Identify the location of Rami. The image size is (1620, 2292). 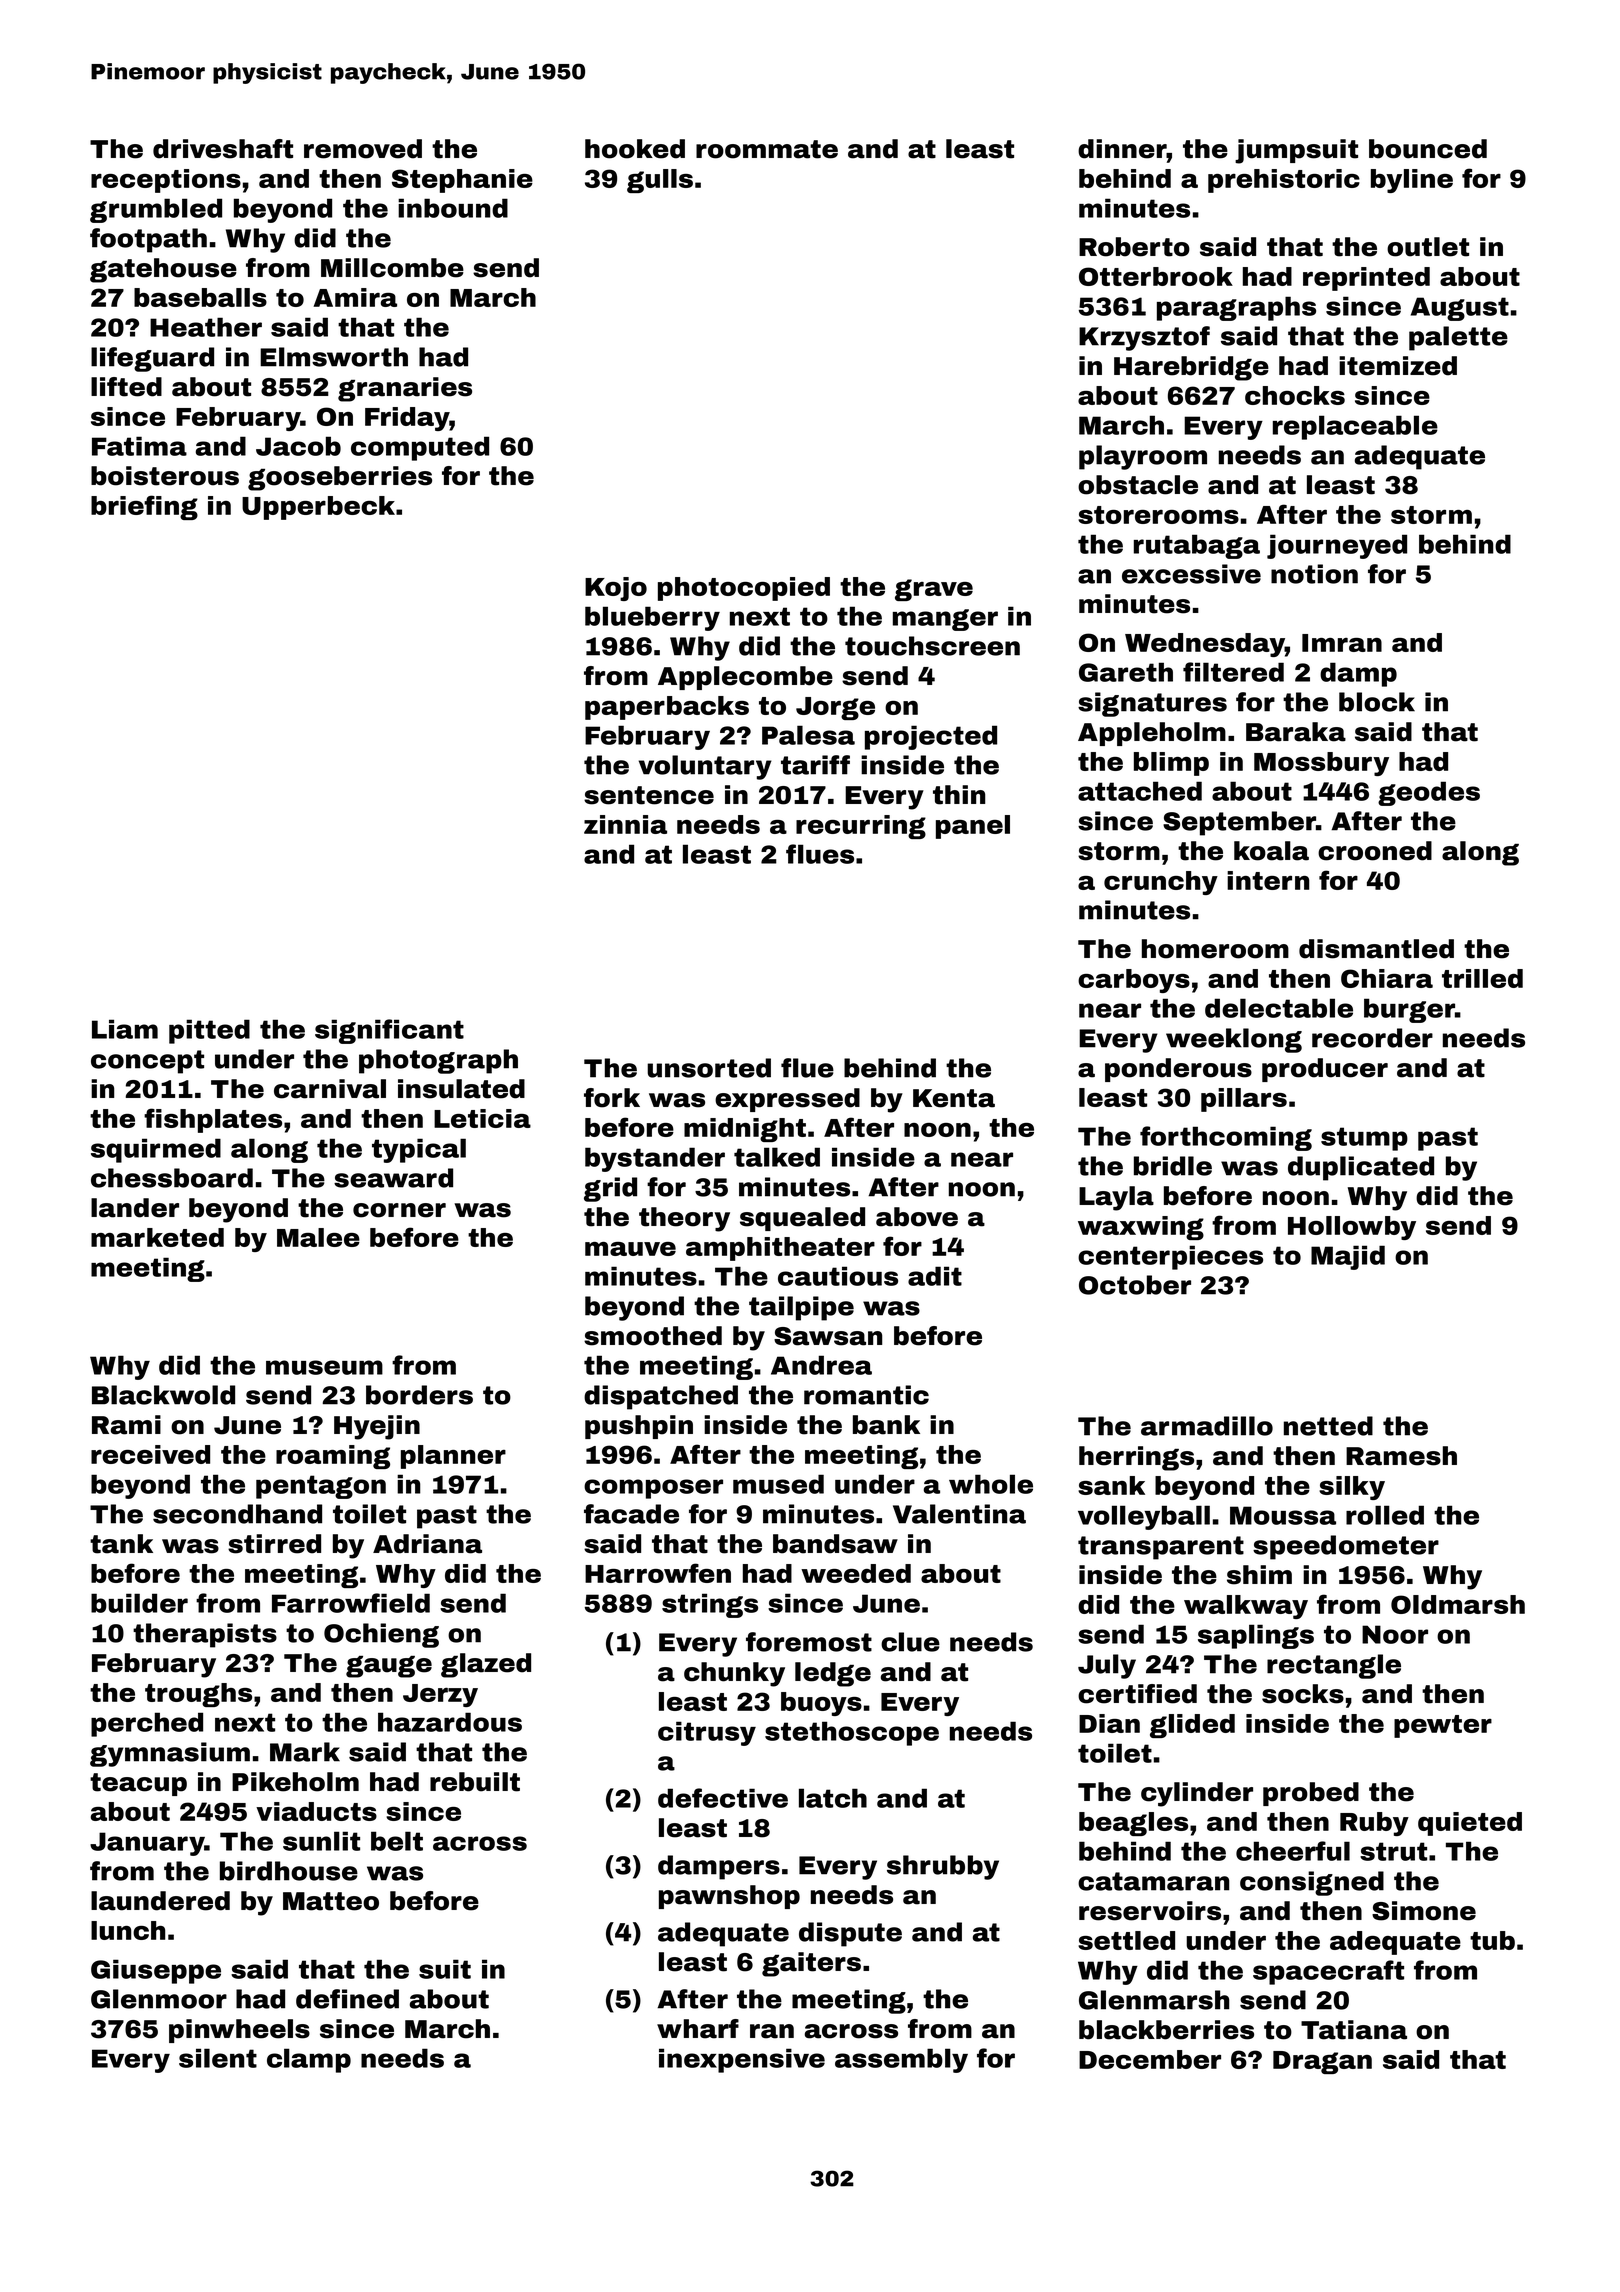
(126, 1425).
